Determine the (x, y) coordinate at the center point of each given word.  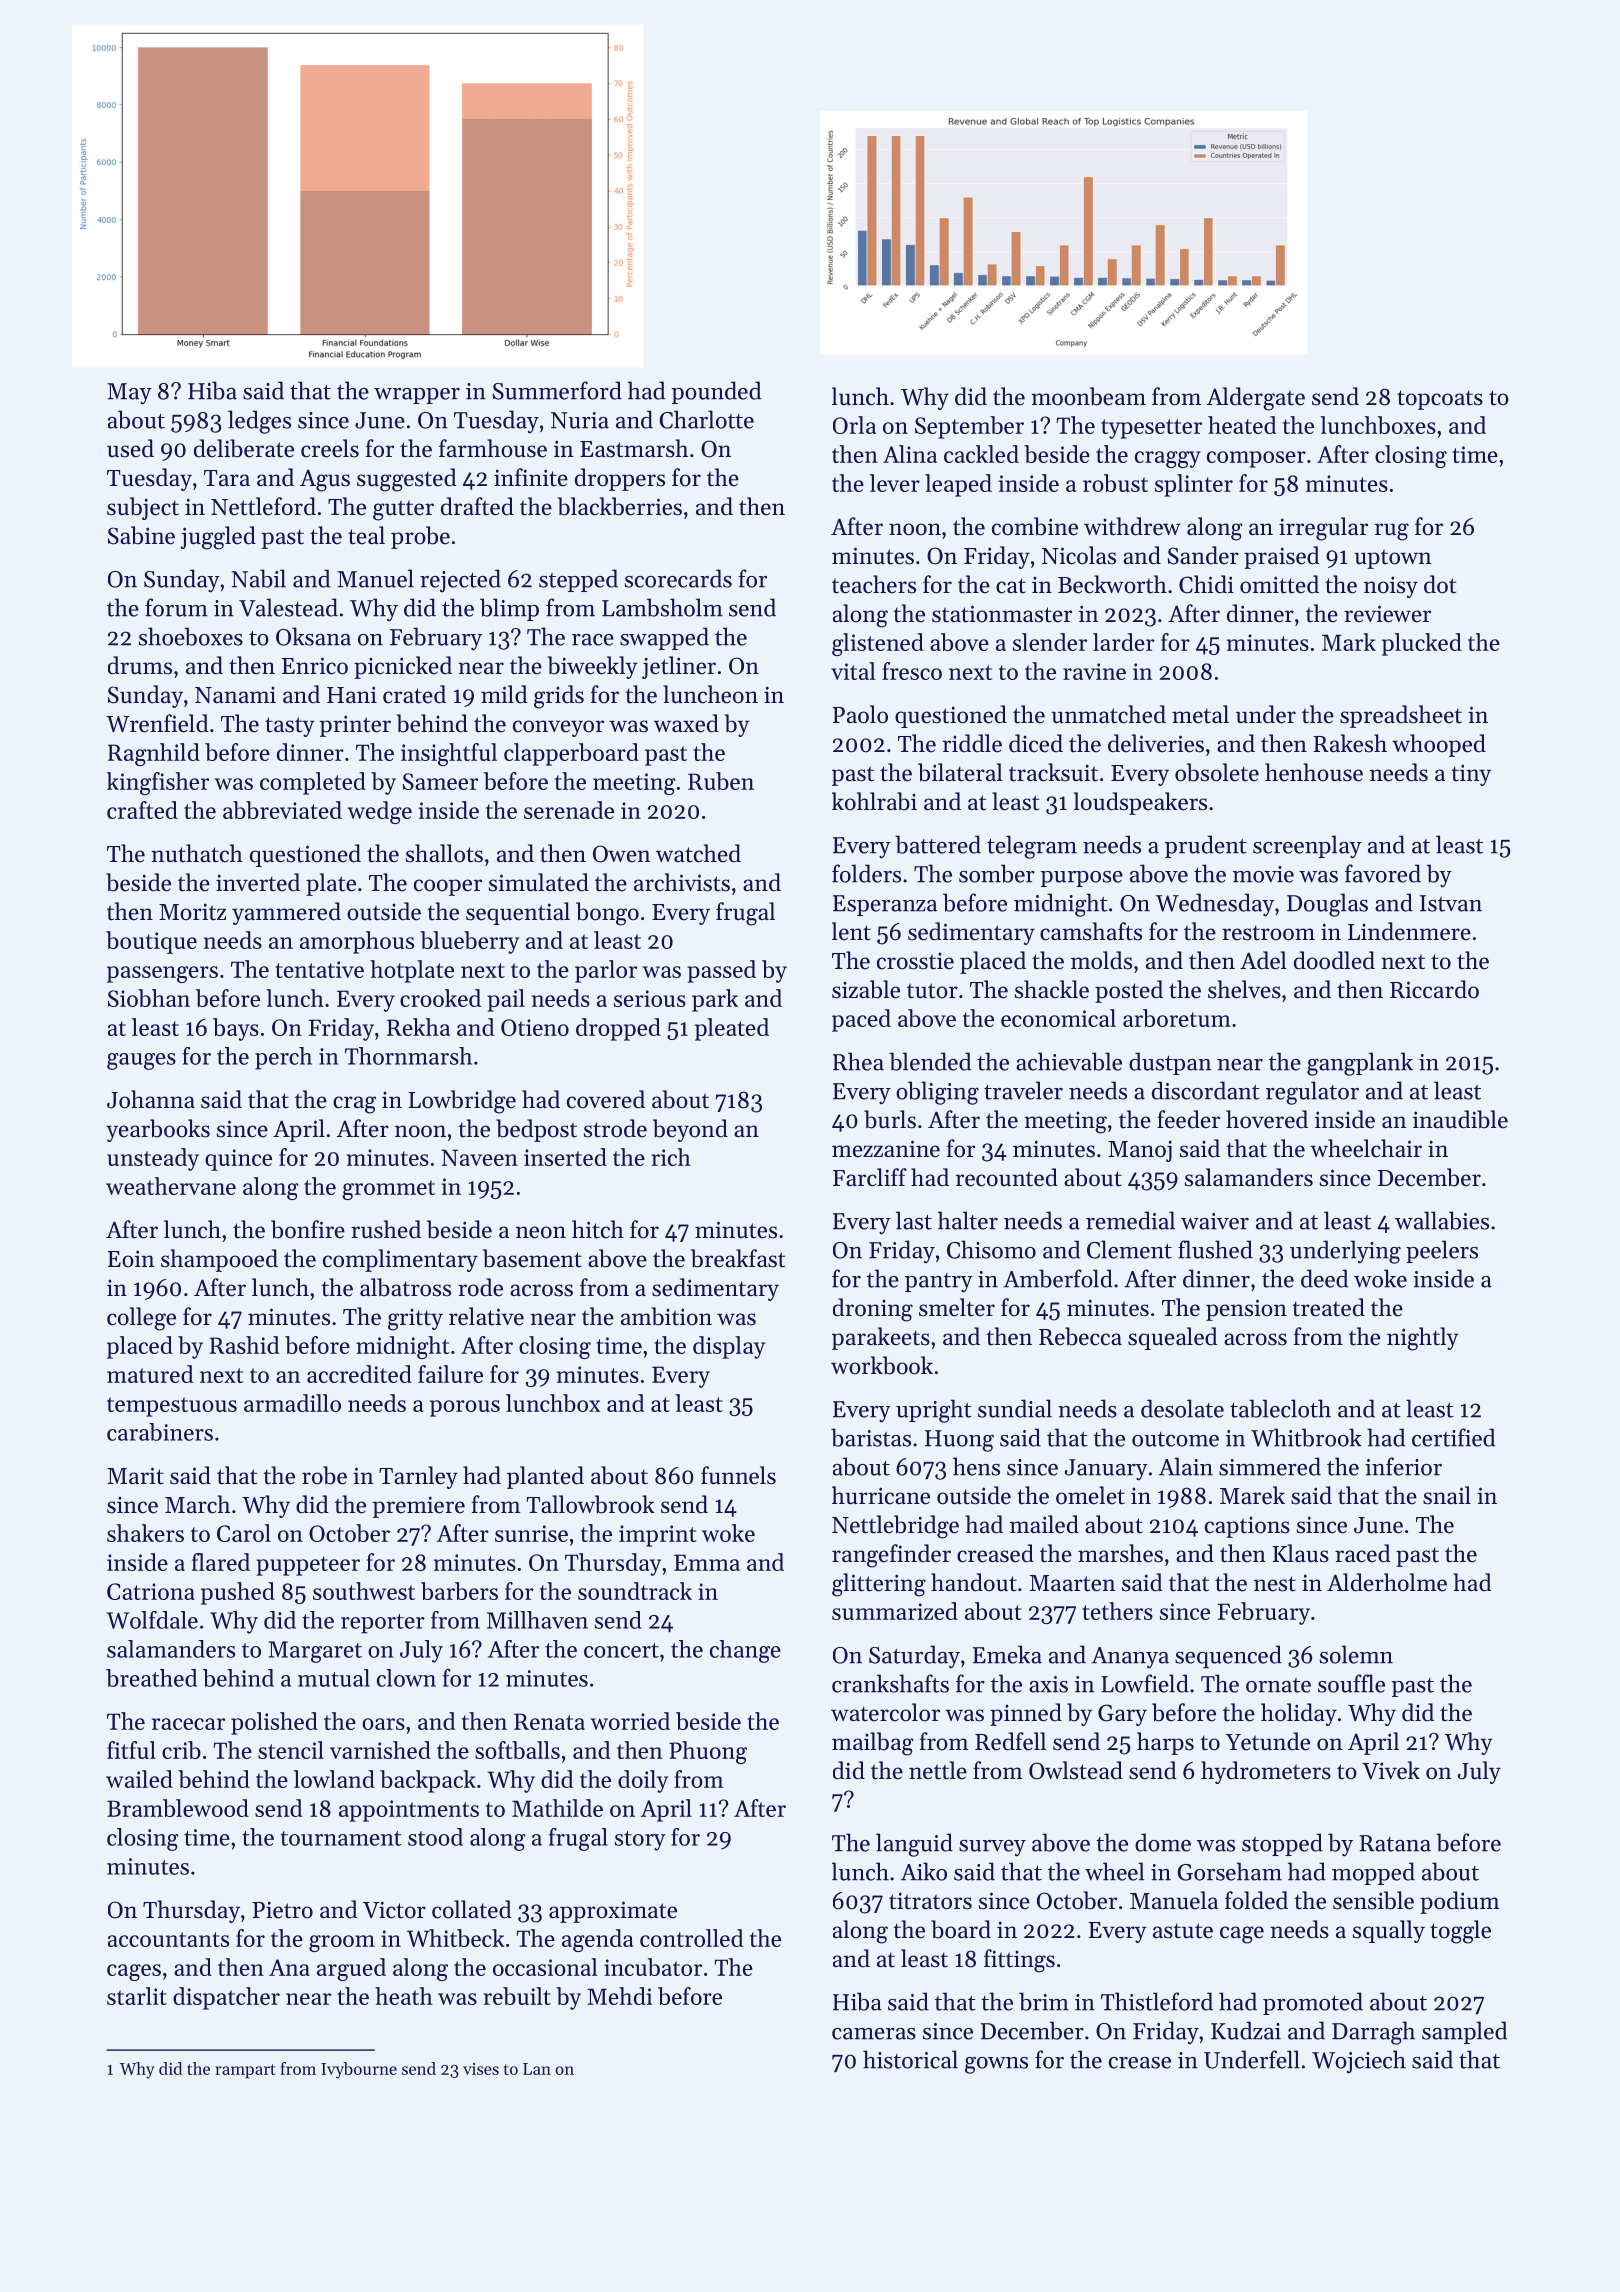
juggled (218, 538)
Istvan (1451, 903)
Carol (244, 1533)
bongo (607, 914)
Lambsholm (662, 607)
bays (236, 1029)
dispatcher (226, 1998)
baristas (871, 1437)
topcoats (1440, 400)
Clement (1129, 1249)
